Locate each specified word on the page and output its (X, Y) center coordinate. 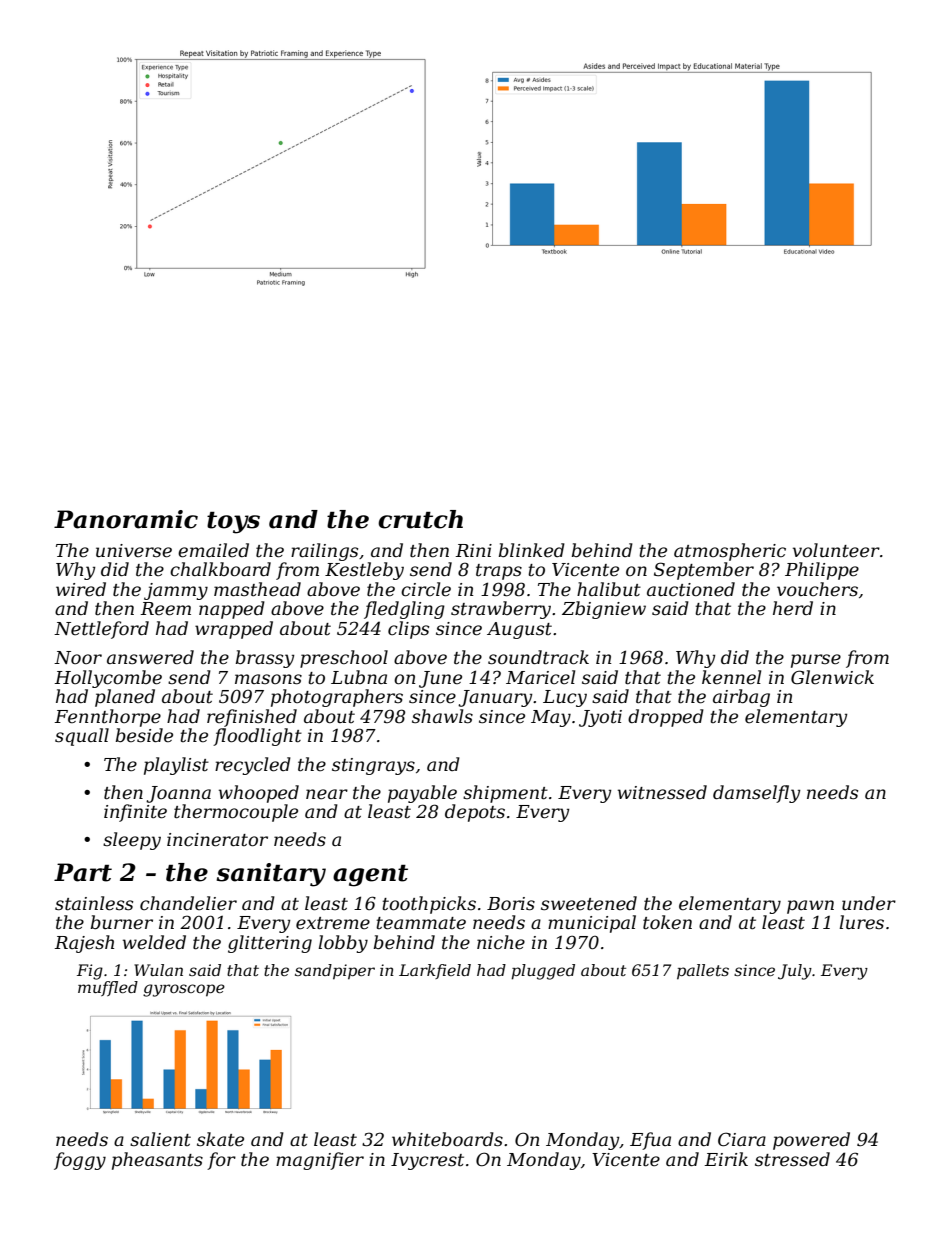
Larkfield (435, 971)
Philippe (822, 571)
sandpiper (335, 972)
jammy (176, 591)
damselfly (757, 794)
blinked (532, 550)
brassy (265, 659)
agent (370, 876)
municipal (592, 924)
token (667, 922)
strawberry (501, 610)
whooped (259, 794)
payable (422, 794)
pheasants (157, 1161)
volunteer (836, 550)
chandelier (188, 903)
